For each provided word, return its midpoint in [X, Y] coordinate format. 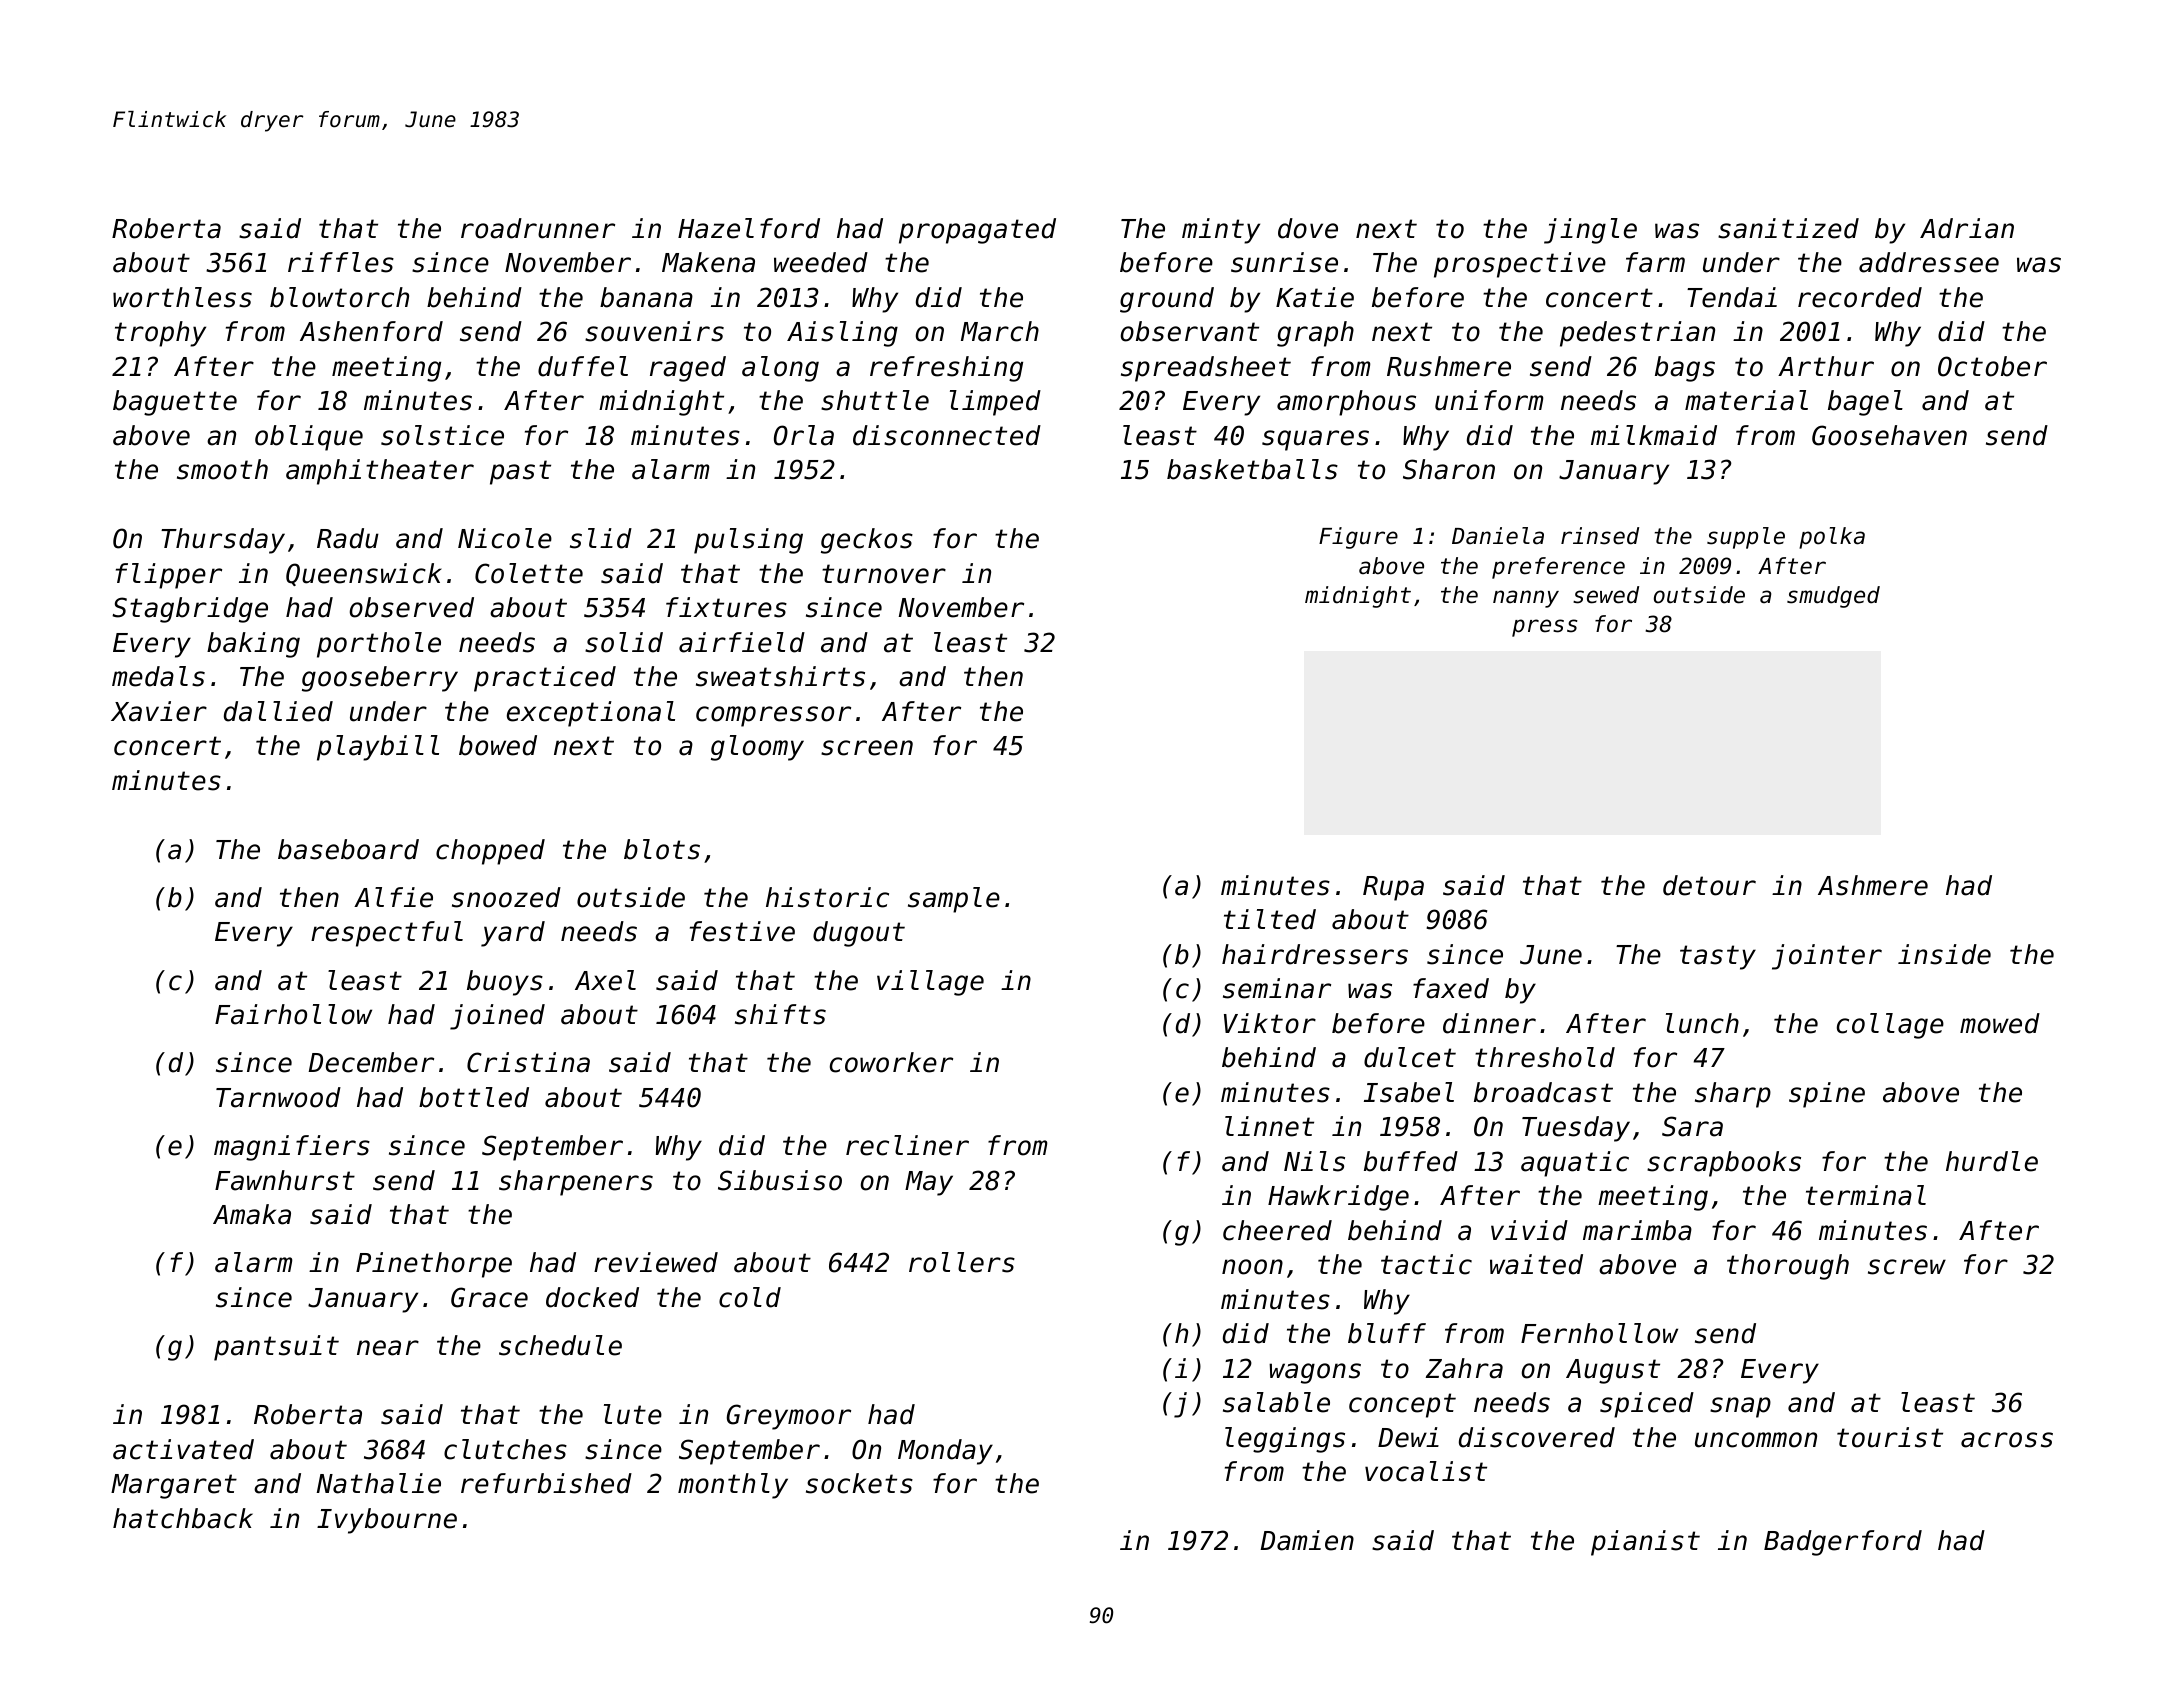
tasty [1718, 957]
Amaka [252, 1214]
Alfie [393, 897]
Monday [945, 1452]
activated [183, 1449]
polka [1832, 538]
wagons [1315, 1373]
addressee [1929, 262]
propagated [977, 231]
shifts [780, 1014]
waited [1536, 1264]
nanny [1526, 599]
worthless [182, 297]
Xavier [159, 711]
